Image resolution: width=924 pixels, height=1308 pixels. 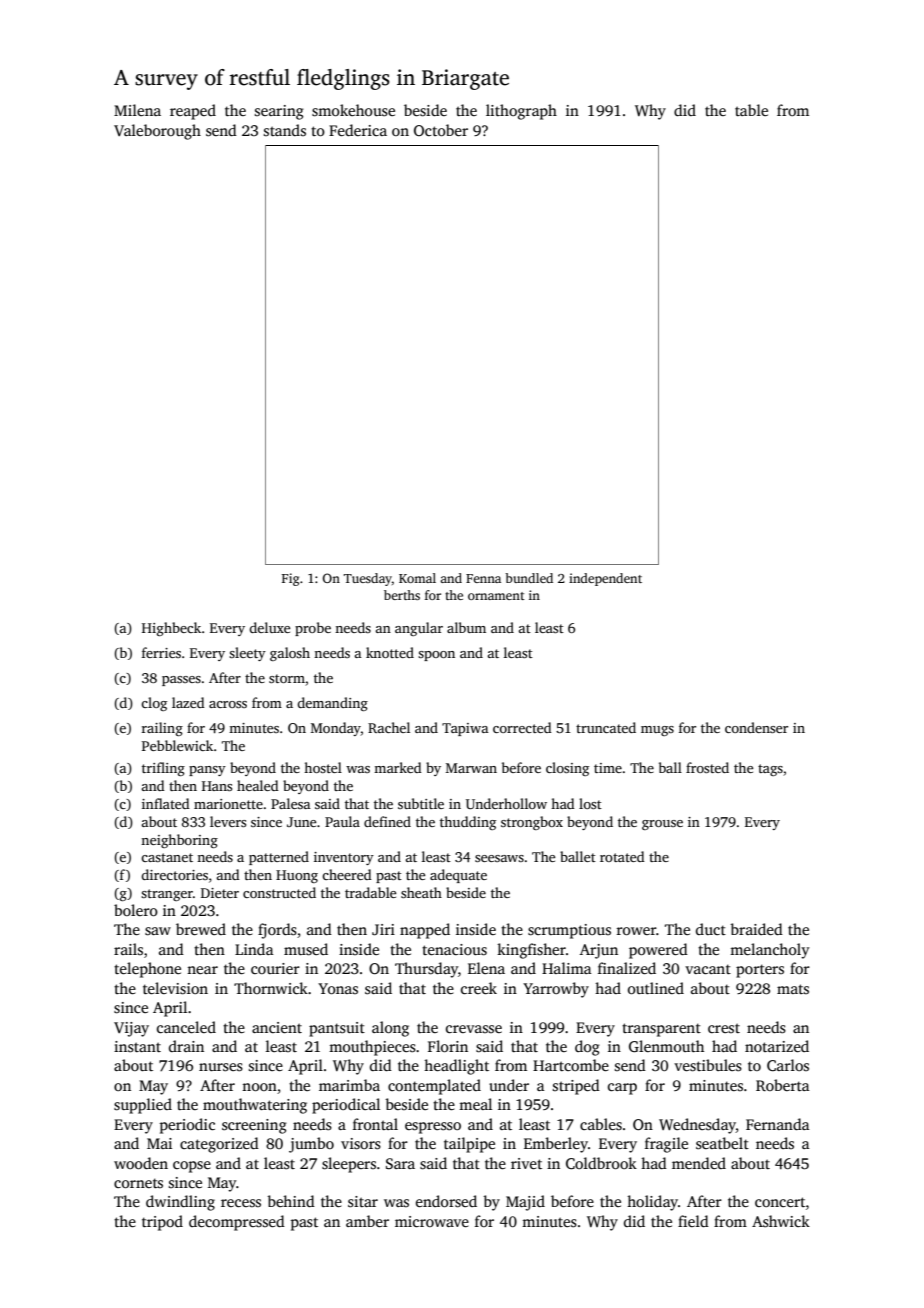 What do you see at coordinates (770, 951) in the screenshot?
I see `melancholy` at bounding box center [770, 951].
